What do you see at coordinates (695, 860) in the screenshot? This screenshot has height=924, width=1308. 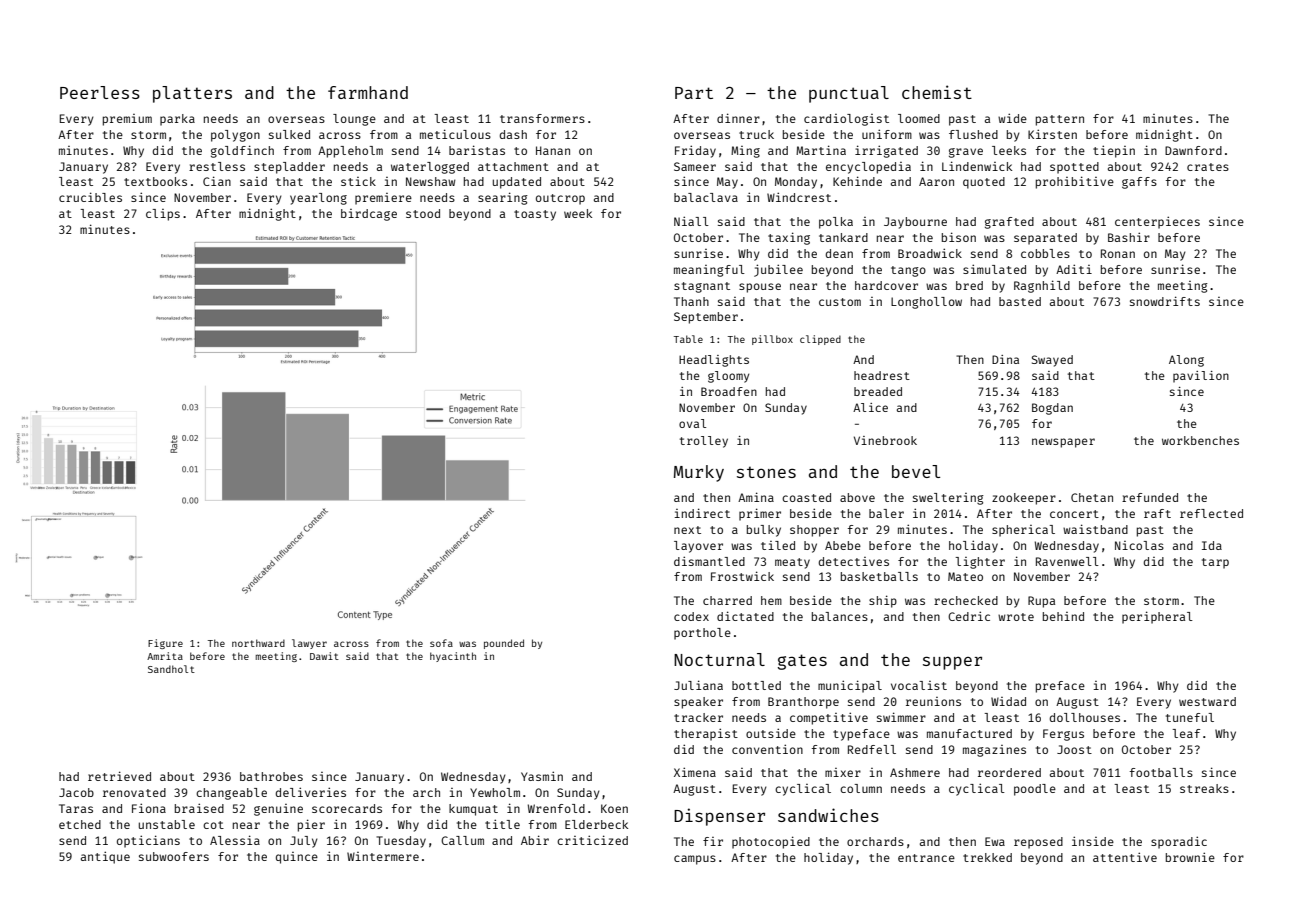 I see `campus` at bounding box center [695, 860].
